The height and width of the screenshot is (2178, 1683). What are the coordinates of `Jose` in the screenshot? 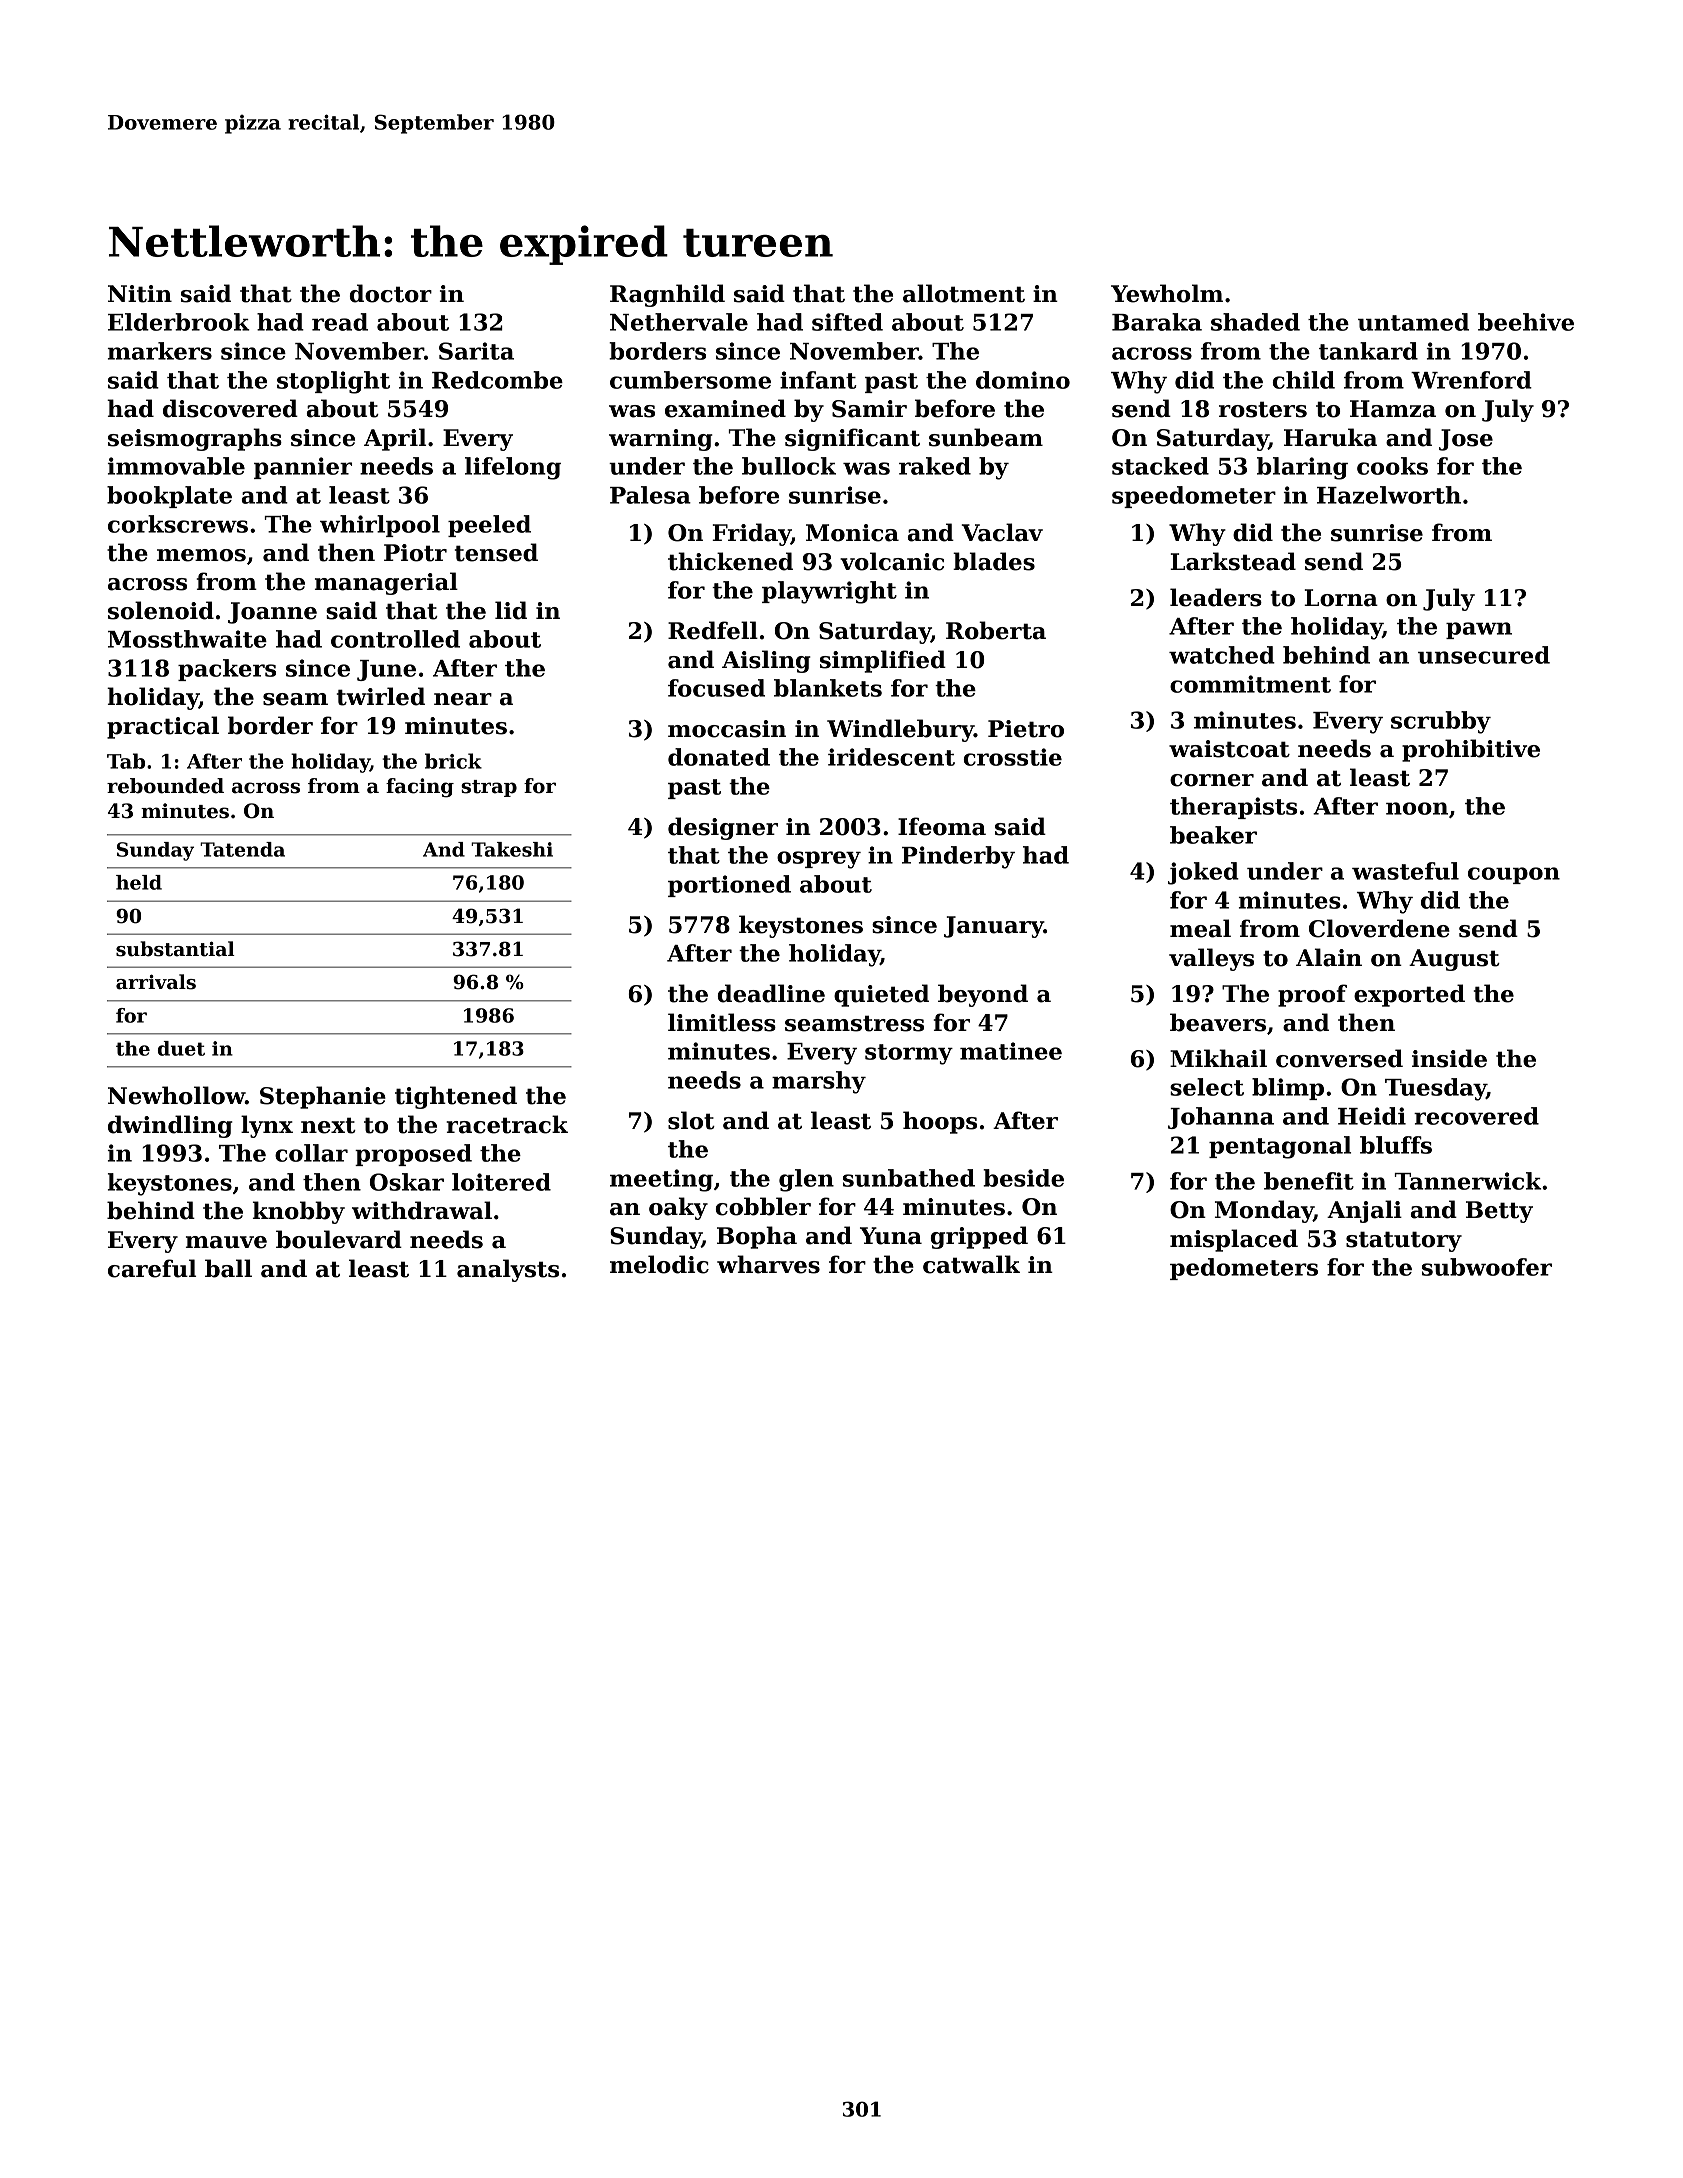 It's located at (1466, 440).
